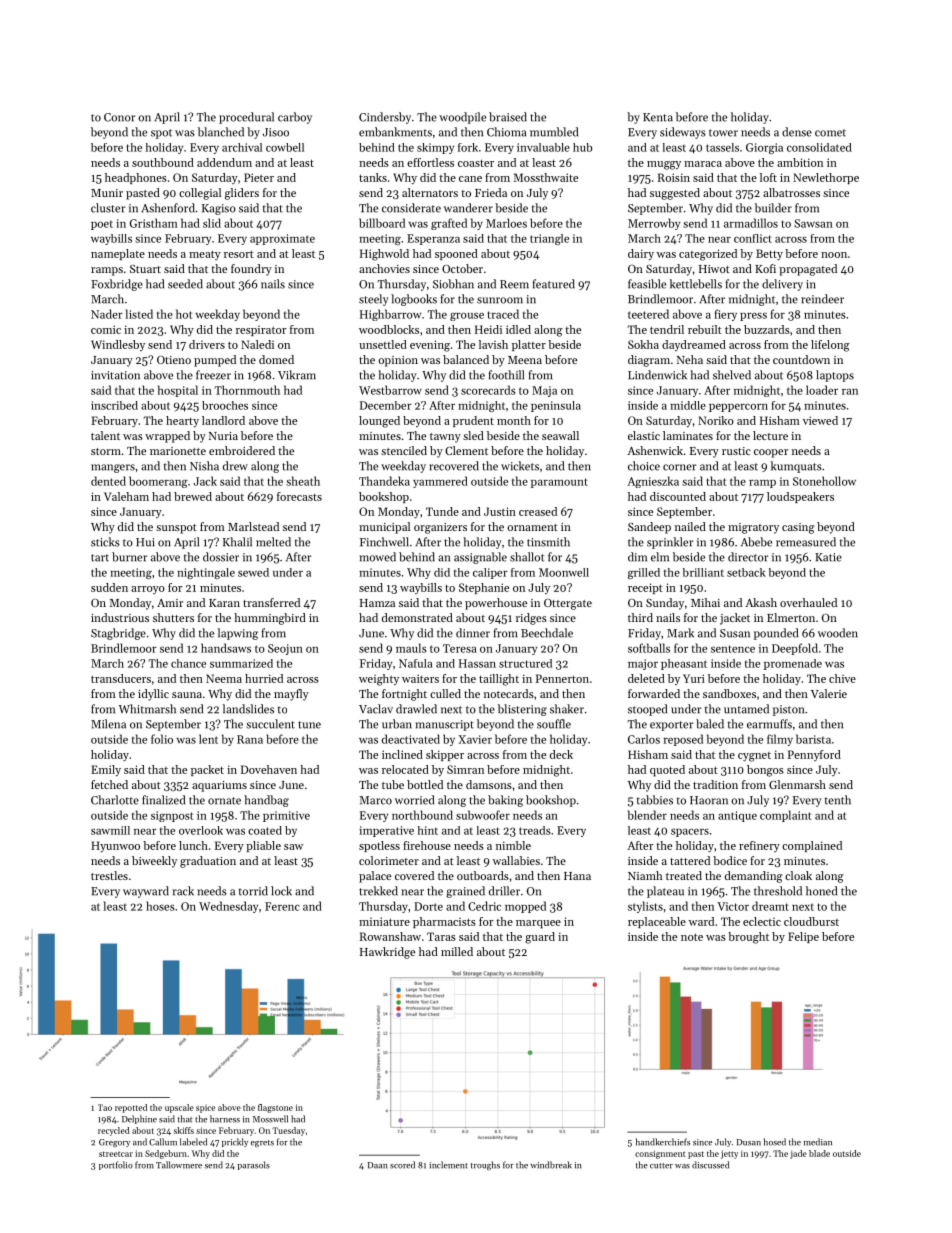  What do you see at coordinates (131, 1108) in the screenshot?
I see `repotted` at bounding box center [131, 1108].
